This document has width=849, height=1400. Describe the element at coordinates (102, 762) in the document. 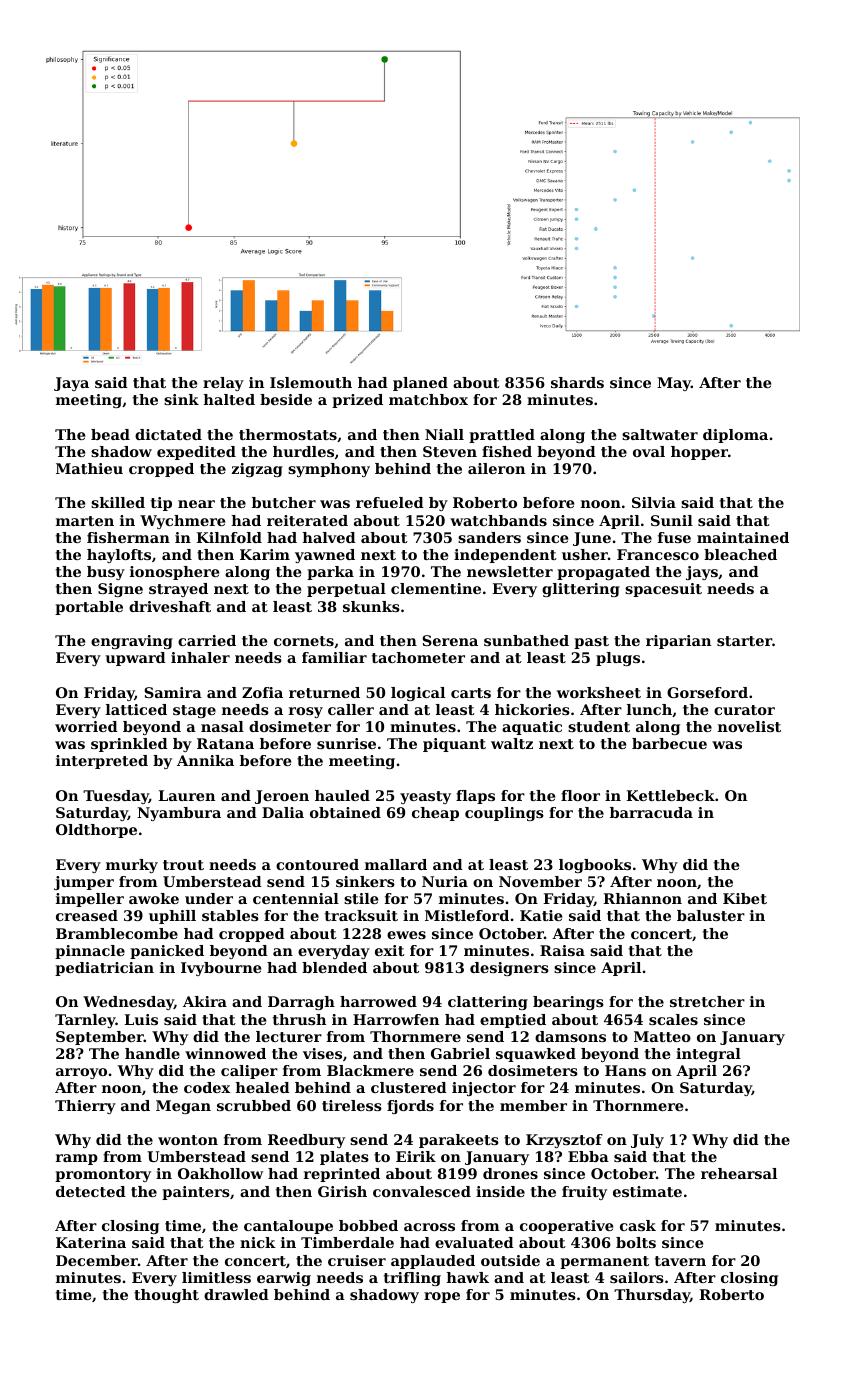

I see `interpreted` at that location.
